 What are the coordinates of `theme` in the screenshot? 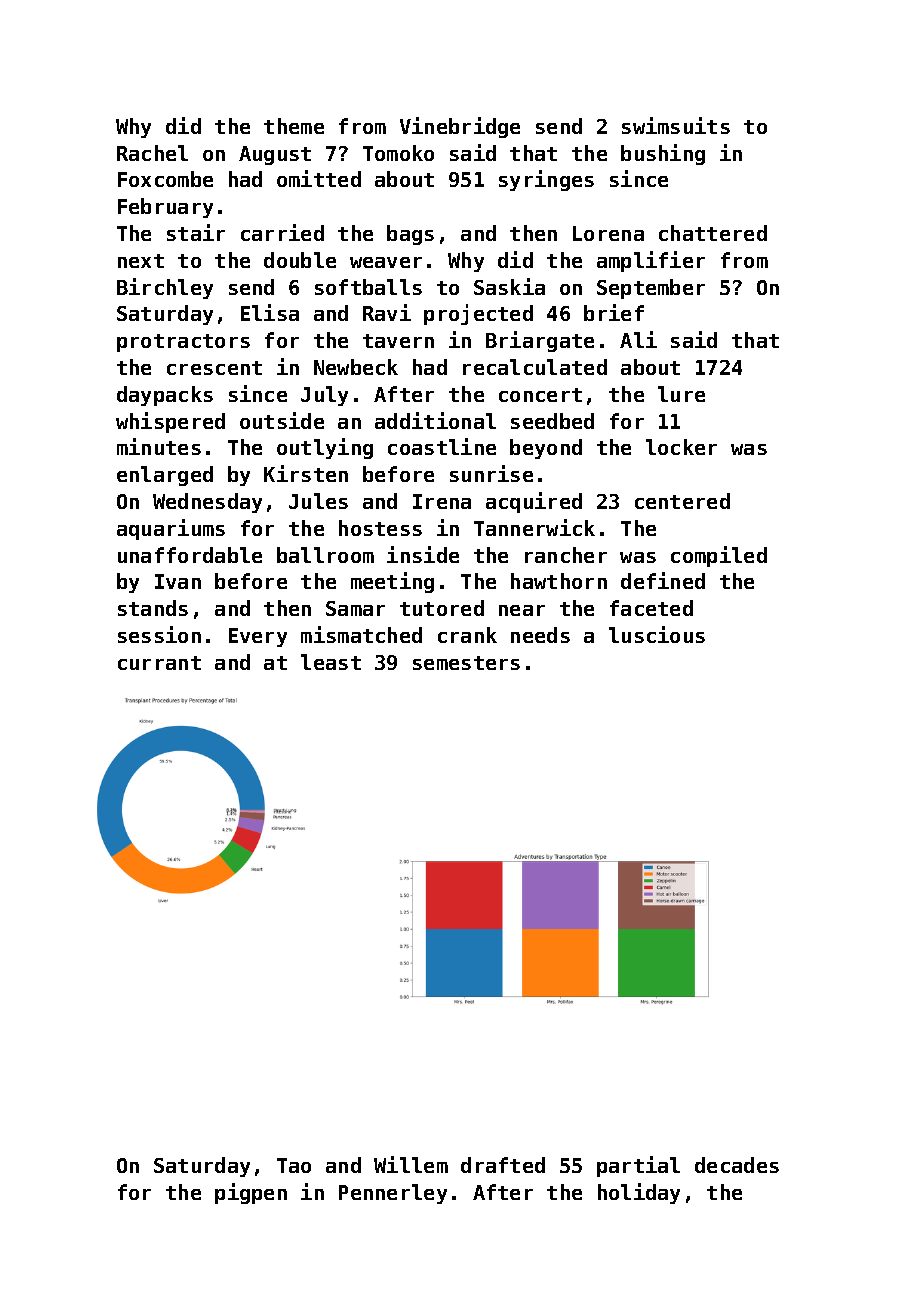 It's located at (294, 126).
